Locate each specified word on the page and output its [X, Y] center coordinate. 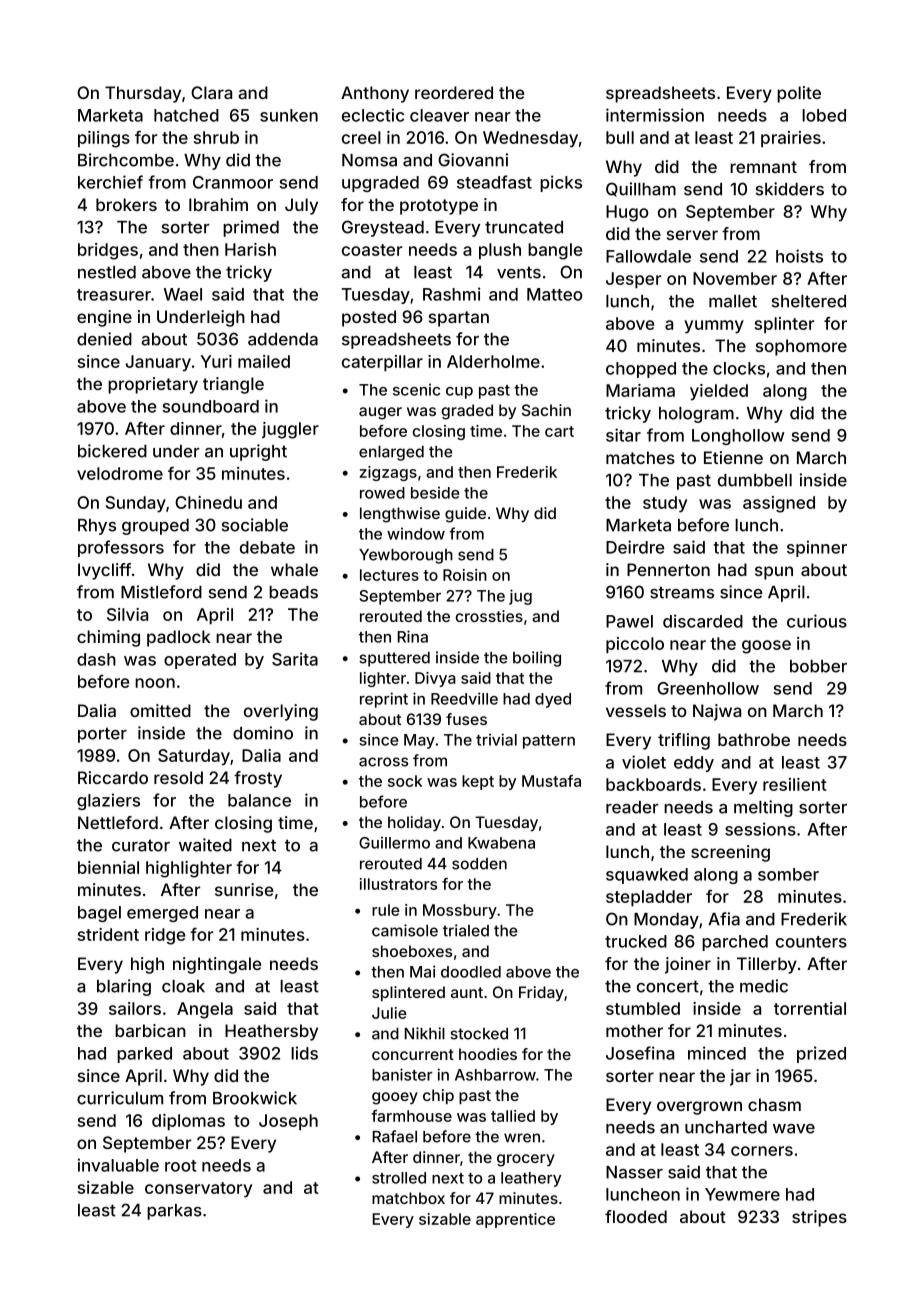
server [692, 235]
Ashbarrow [495, 1075]
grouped [155, 527]
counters [811, 942]
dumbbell [755, 480]
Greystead [383, 228]
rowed [382, 493]
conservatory [198, 1190]
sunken [289, 115]
